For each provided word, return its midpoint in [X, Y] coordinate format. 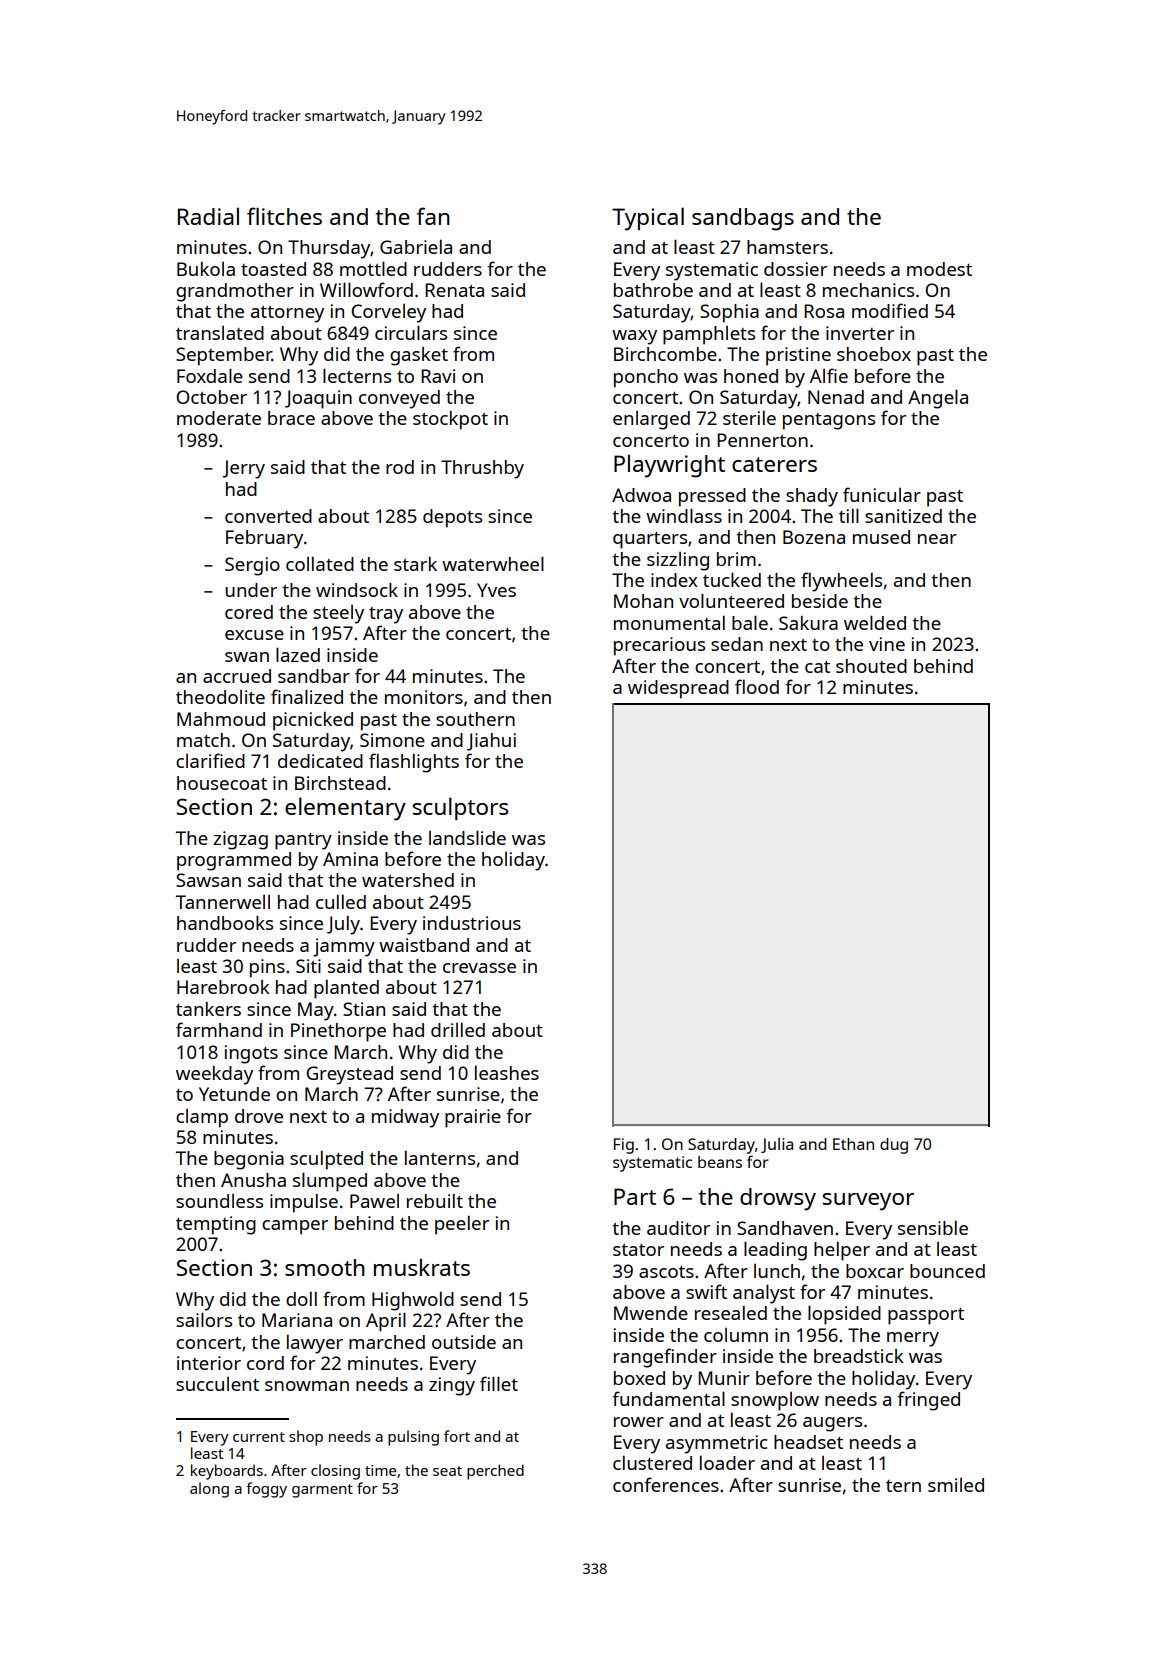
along [209, 1490]
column [736, 1335]
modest [939, 269]
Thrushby [482, 469]
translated [220, 333]
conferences [666, 1484]
